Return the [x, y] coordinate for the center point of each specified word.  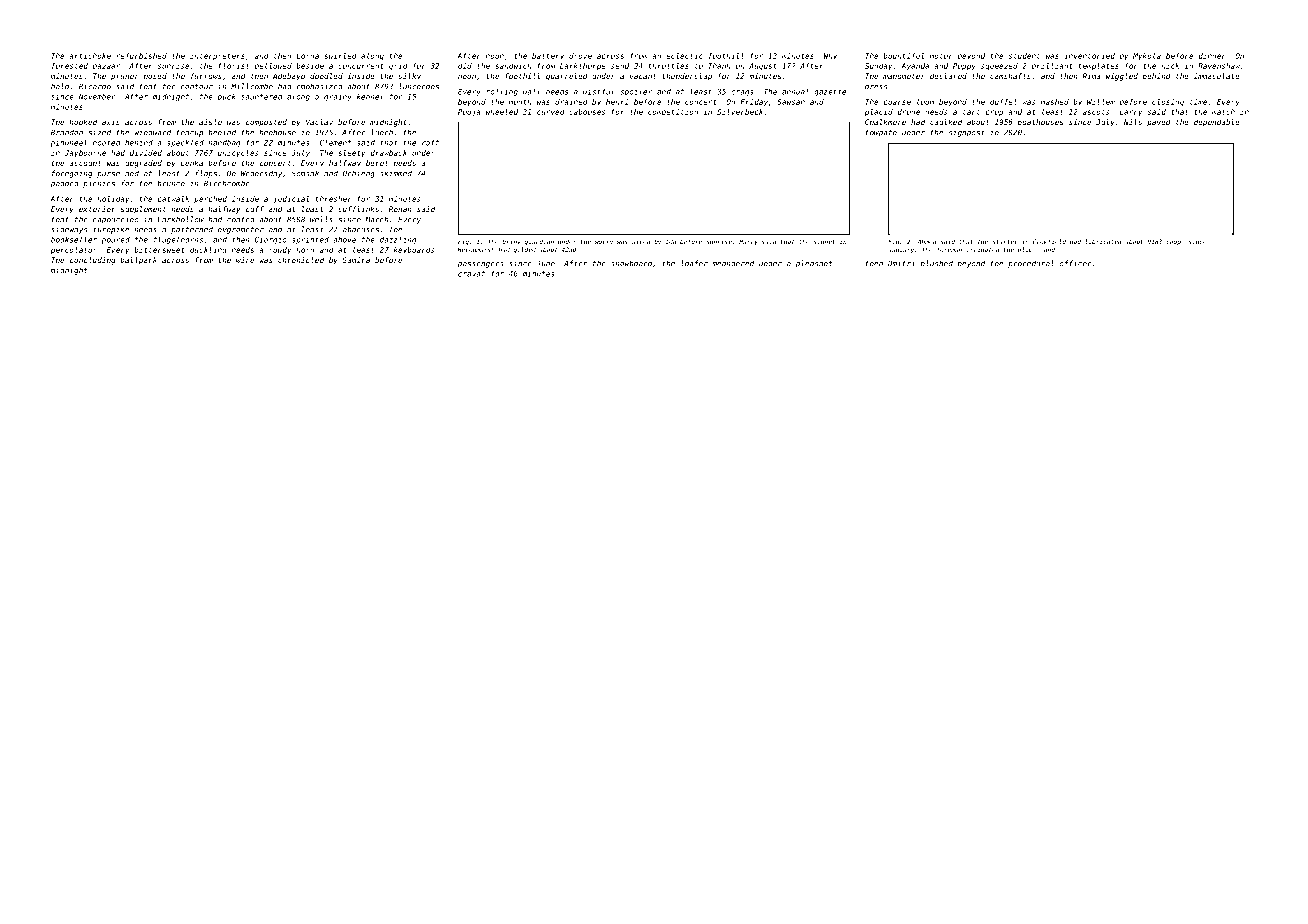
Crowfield [1049, 241]
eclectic [684, 56]
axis [111, 122]
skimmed [396, 173]
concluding [92, 261]
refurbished [141, 56]
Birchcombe [227, 183]
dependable [1217, 123]
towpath [881, 133]
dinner [1212, 56]
